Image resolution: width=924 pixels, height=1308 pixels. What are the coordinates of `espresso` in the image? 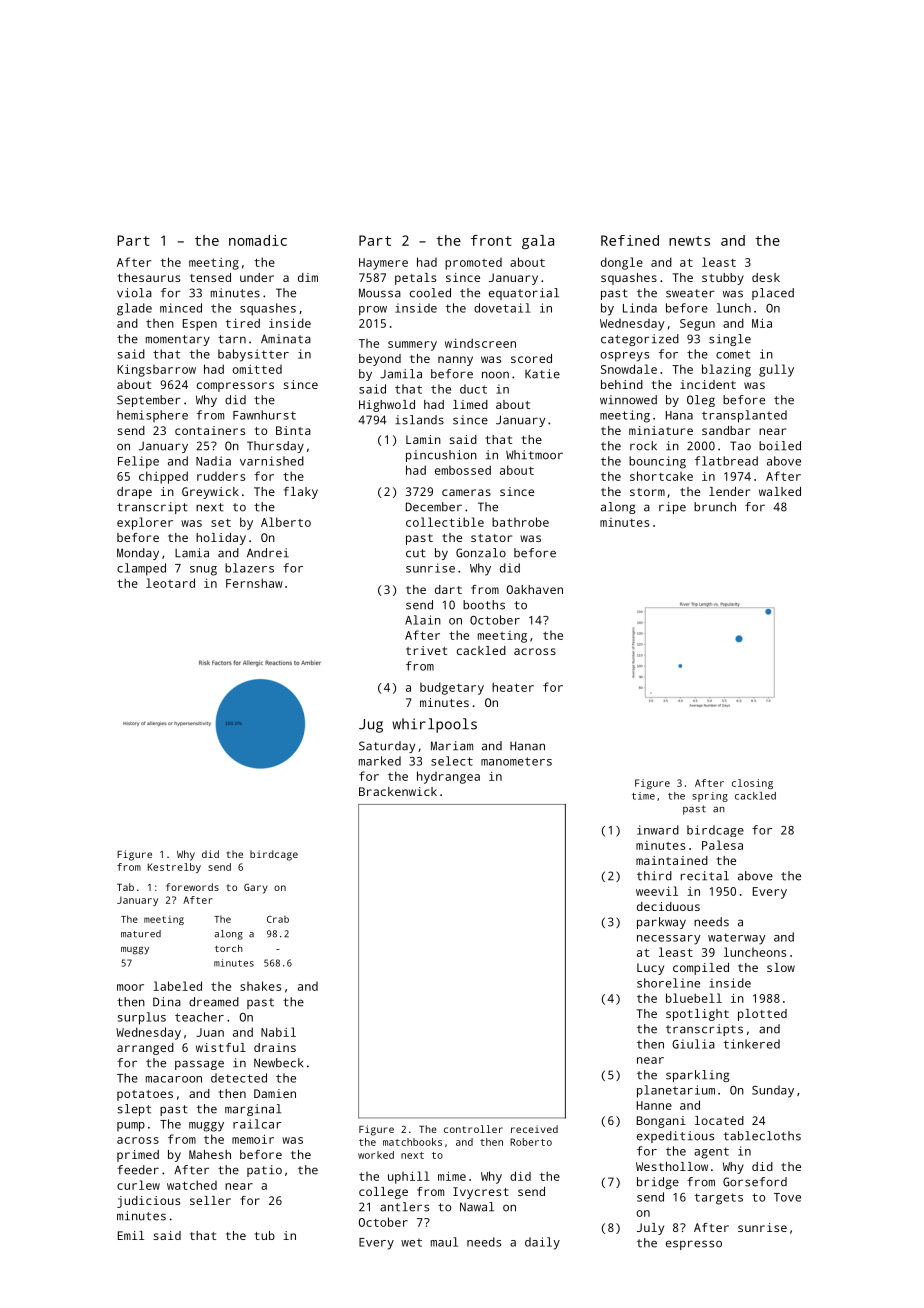 It's located at (694, 1245).
